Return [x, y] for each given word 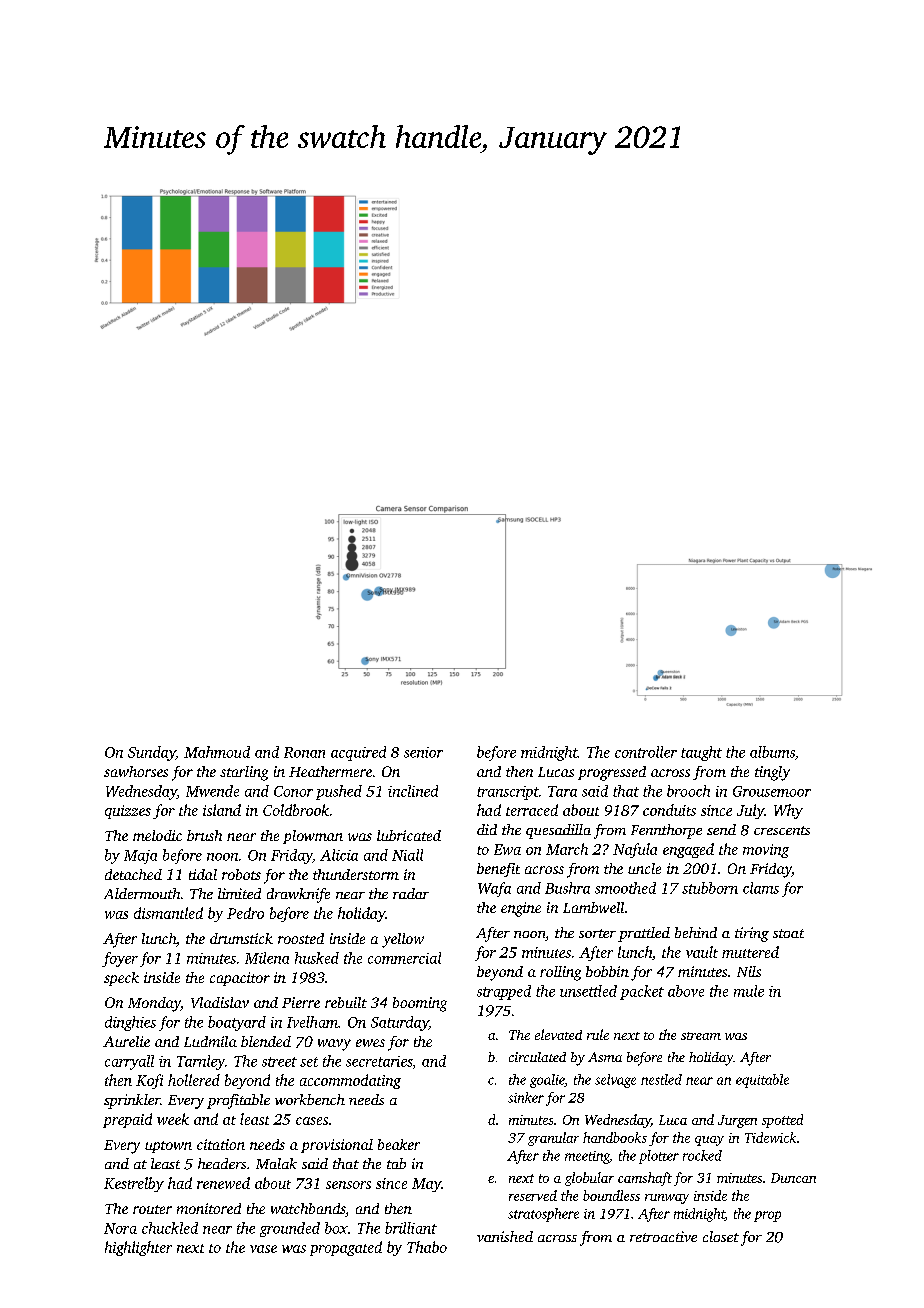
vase [263, 1249]
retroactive [663, 1236]
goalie [547, 1081]
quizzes [128, 812]
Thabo [427, 1247]
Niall [407, 855]
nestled [661, 1079]
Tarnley [201, 1062]
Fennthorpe [666, 831]
